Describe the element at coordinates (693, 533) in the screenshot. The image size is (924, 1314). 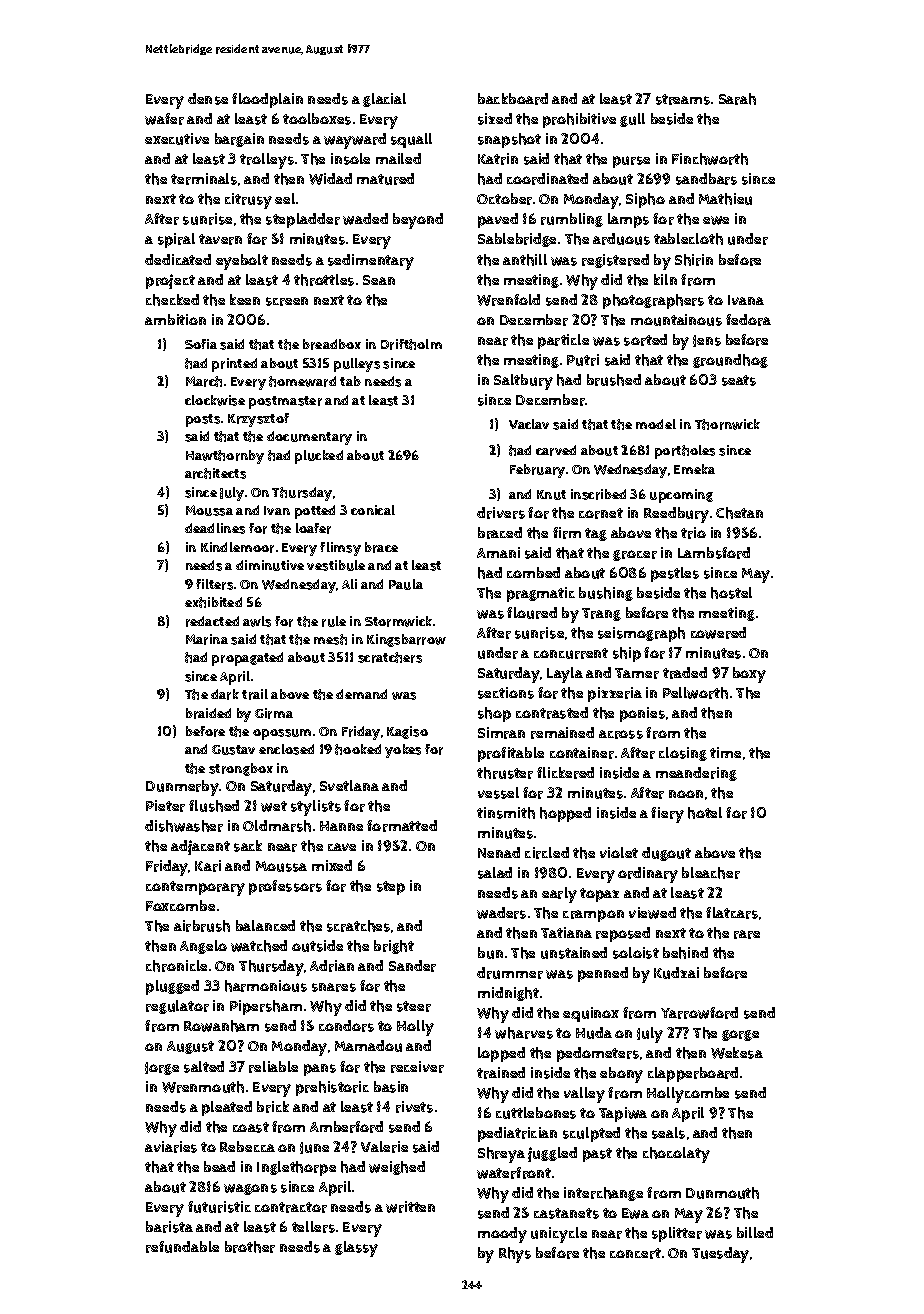
I see `trio` at that location.
